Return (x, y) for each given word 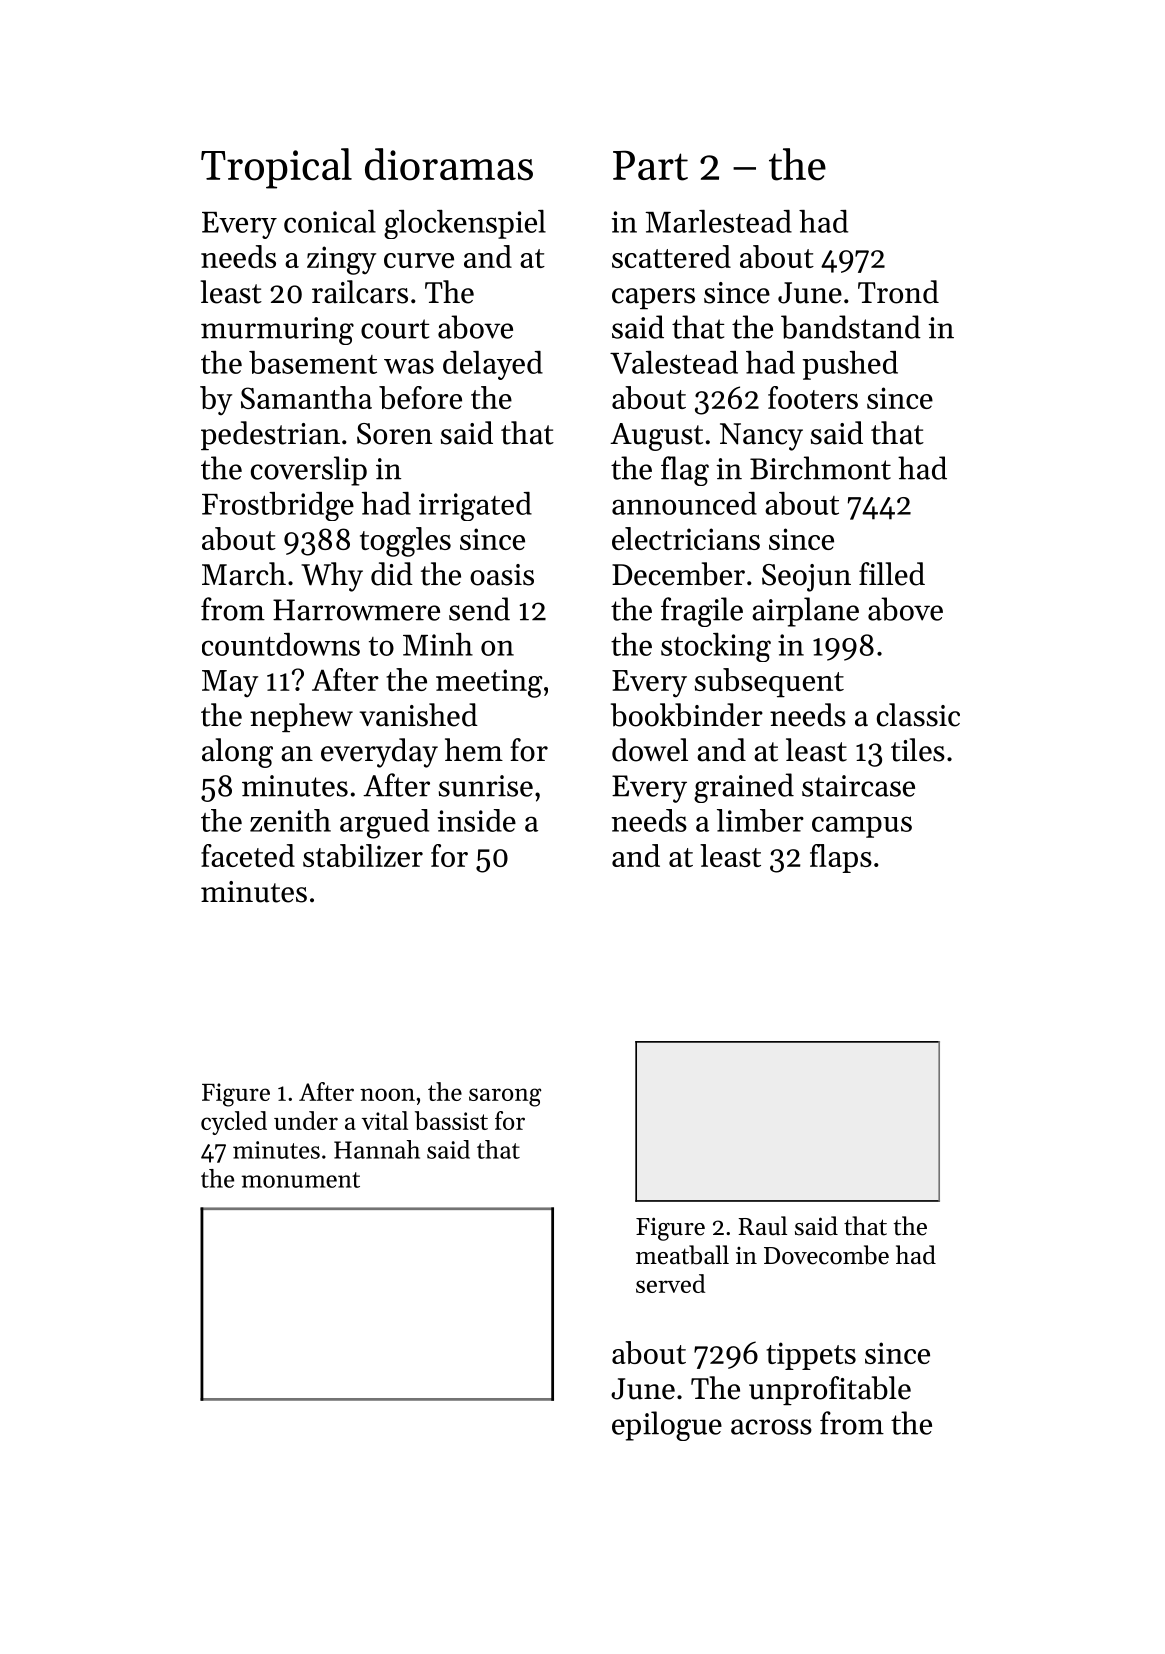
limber (760, 820)
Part (650, 166)
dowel (650, 750)
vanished (418, 715)
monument (300, 1180)
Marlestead (719, 221)
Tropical (276, 168)
